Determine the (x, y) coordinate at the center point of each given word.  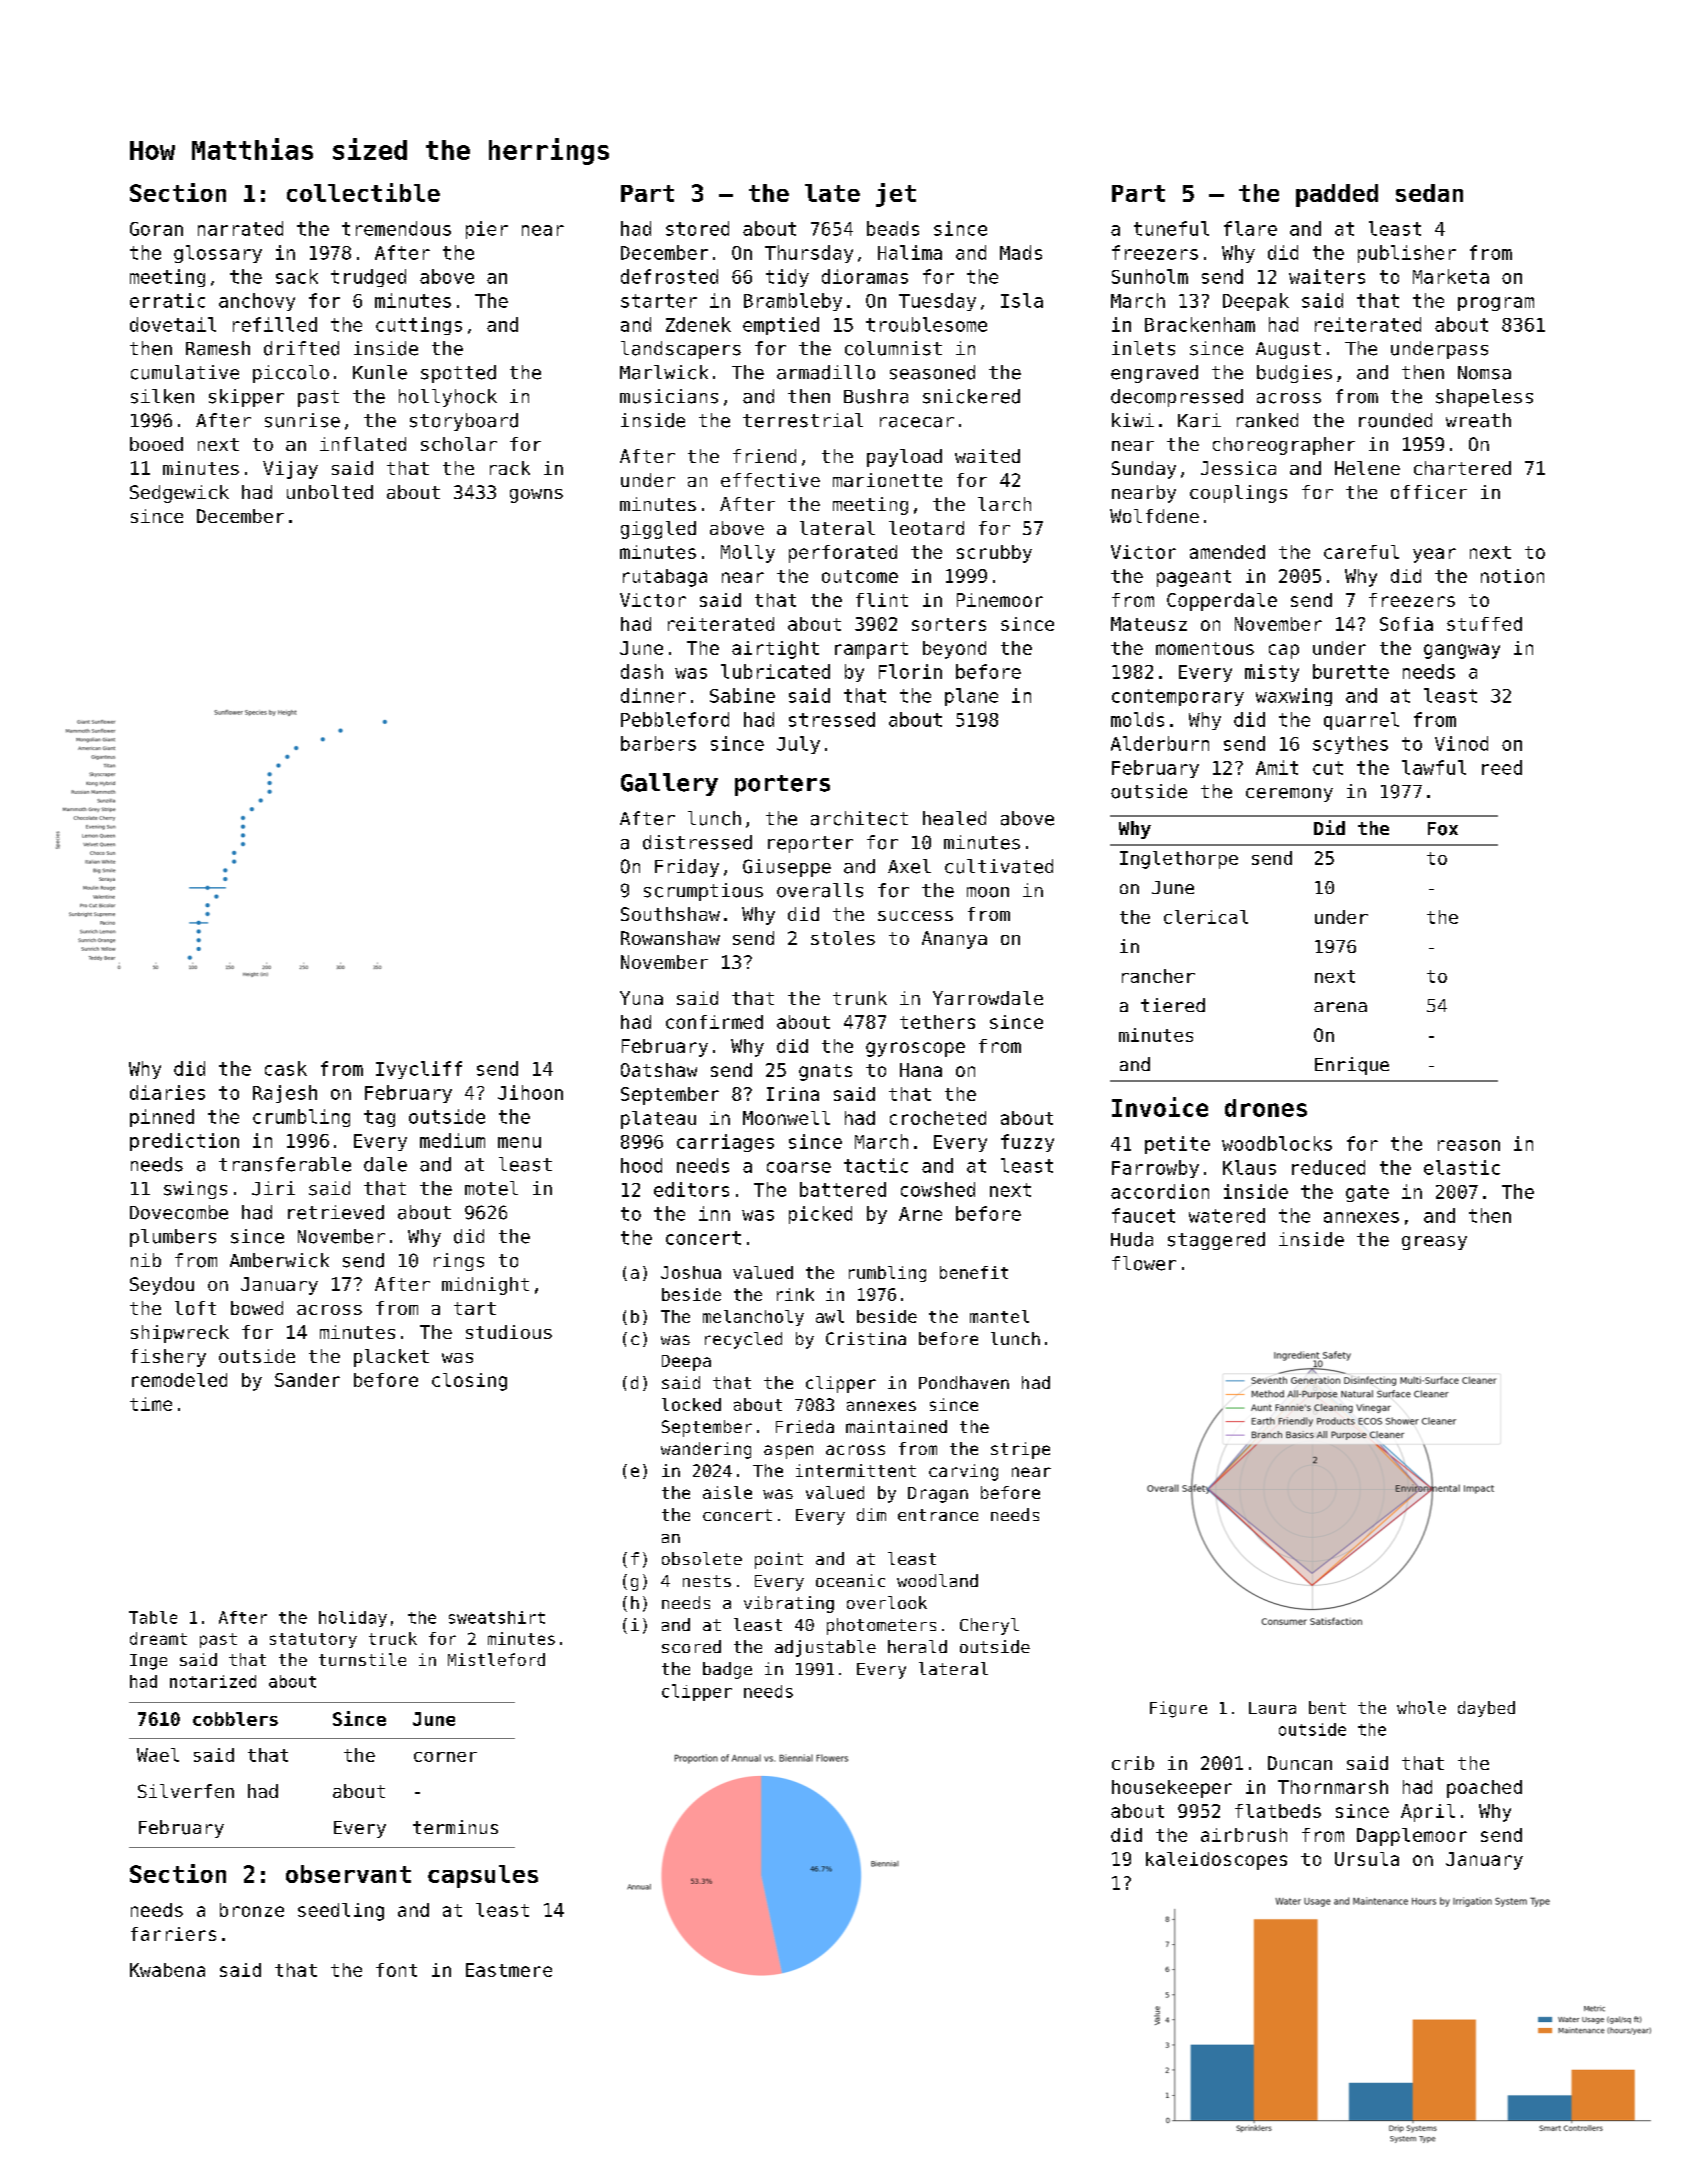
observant (348, 1874)
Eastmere (509, 1970)
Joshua (691, 1272)
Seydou (162, 1286)
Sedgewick (179, 494)
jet (896, 195)
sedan (1429, 193)
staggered (1216, 1241)
